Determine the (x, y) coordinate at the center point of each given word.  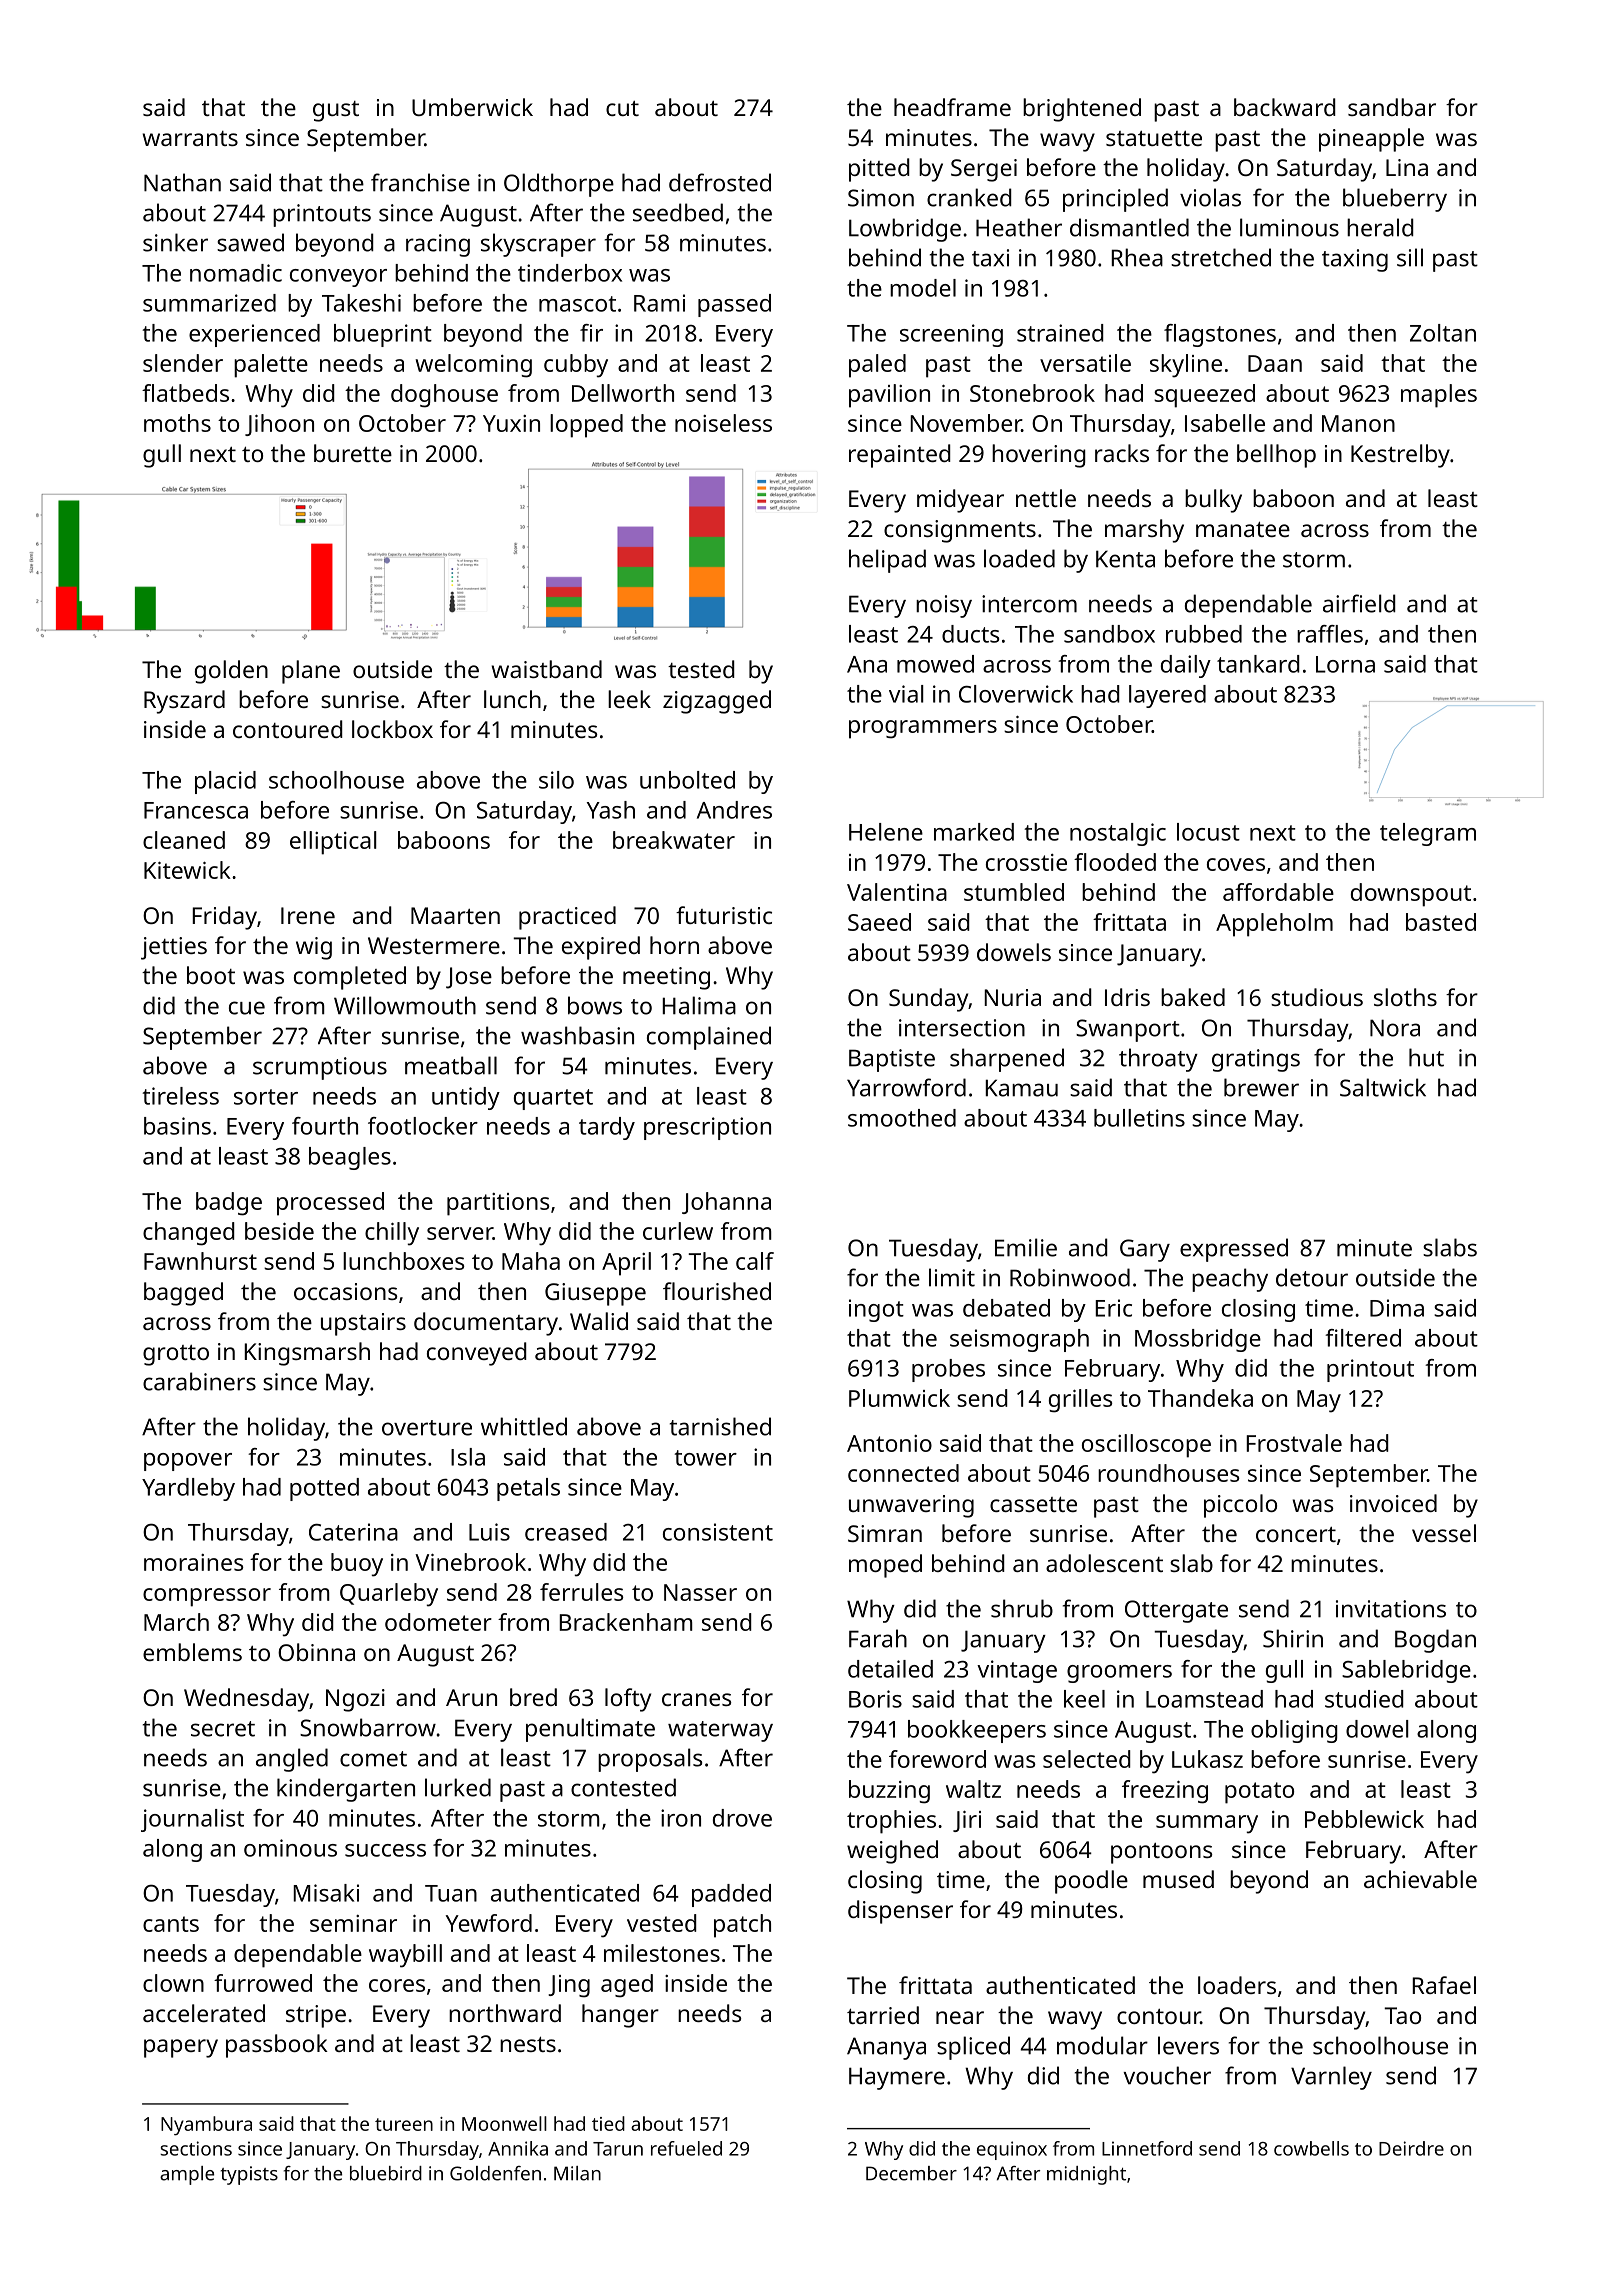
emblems (192, 1652)
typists (249, 2175)
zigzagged (717, 702)
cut (622, 108)
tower (705, 1458)
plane (311, 672)
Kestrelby (1400, 456)
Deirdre (1411, 2148)
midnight (1086, 2175)
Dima (1397, 1308)
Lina (1407, 167)
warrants (190, 138)
